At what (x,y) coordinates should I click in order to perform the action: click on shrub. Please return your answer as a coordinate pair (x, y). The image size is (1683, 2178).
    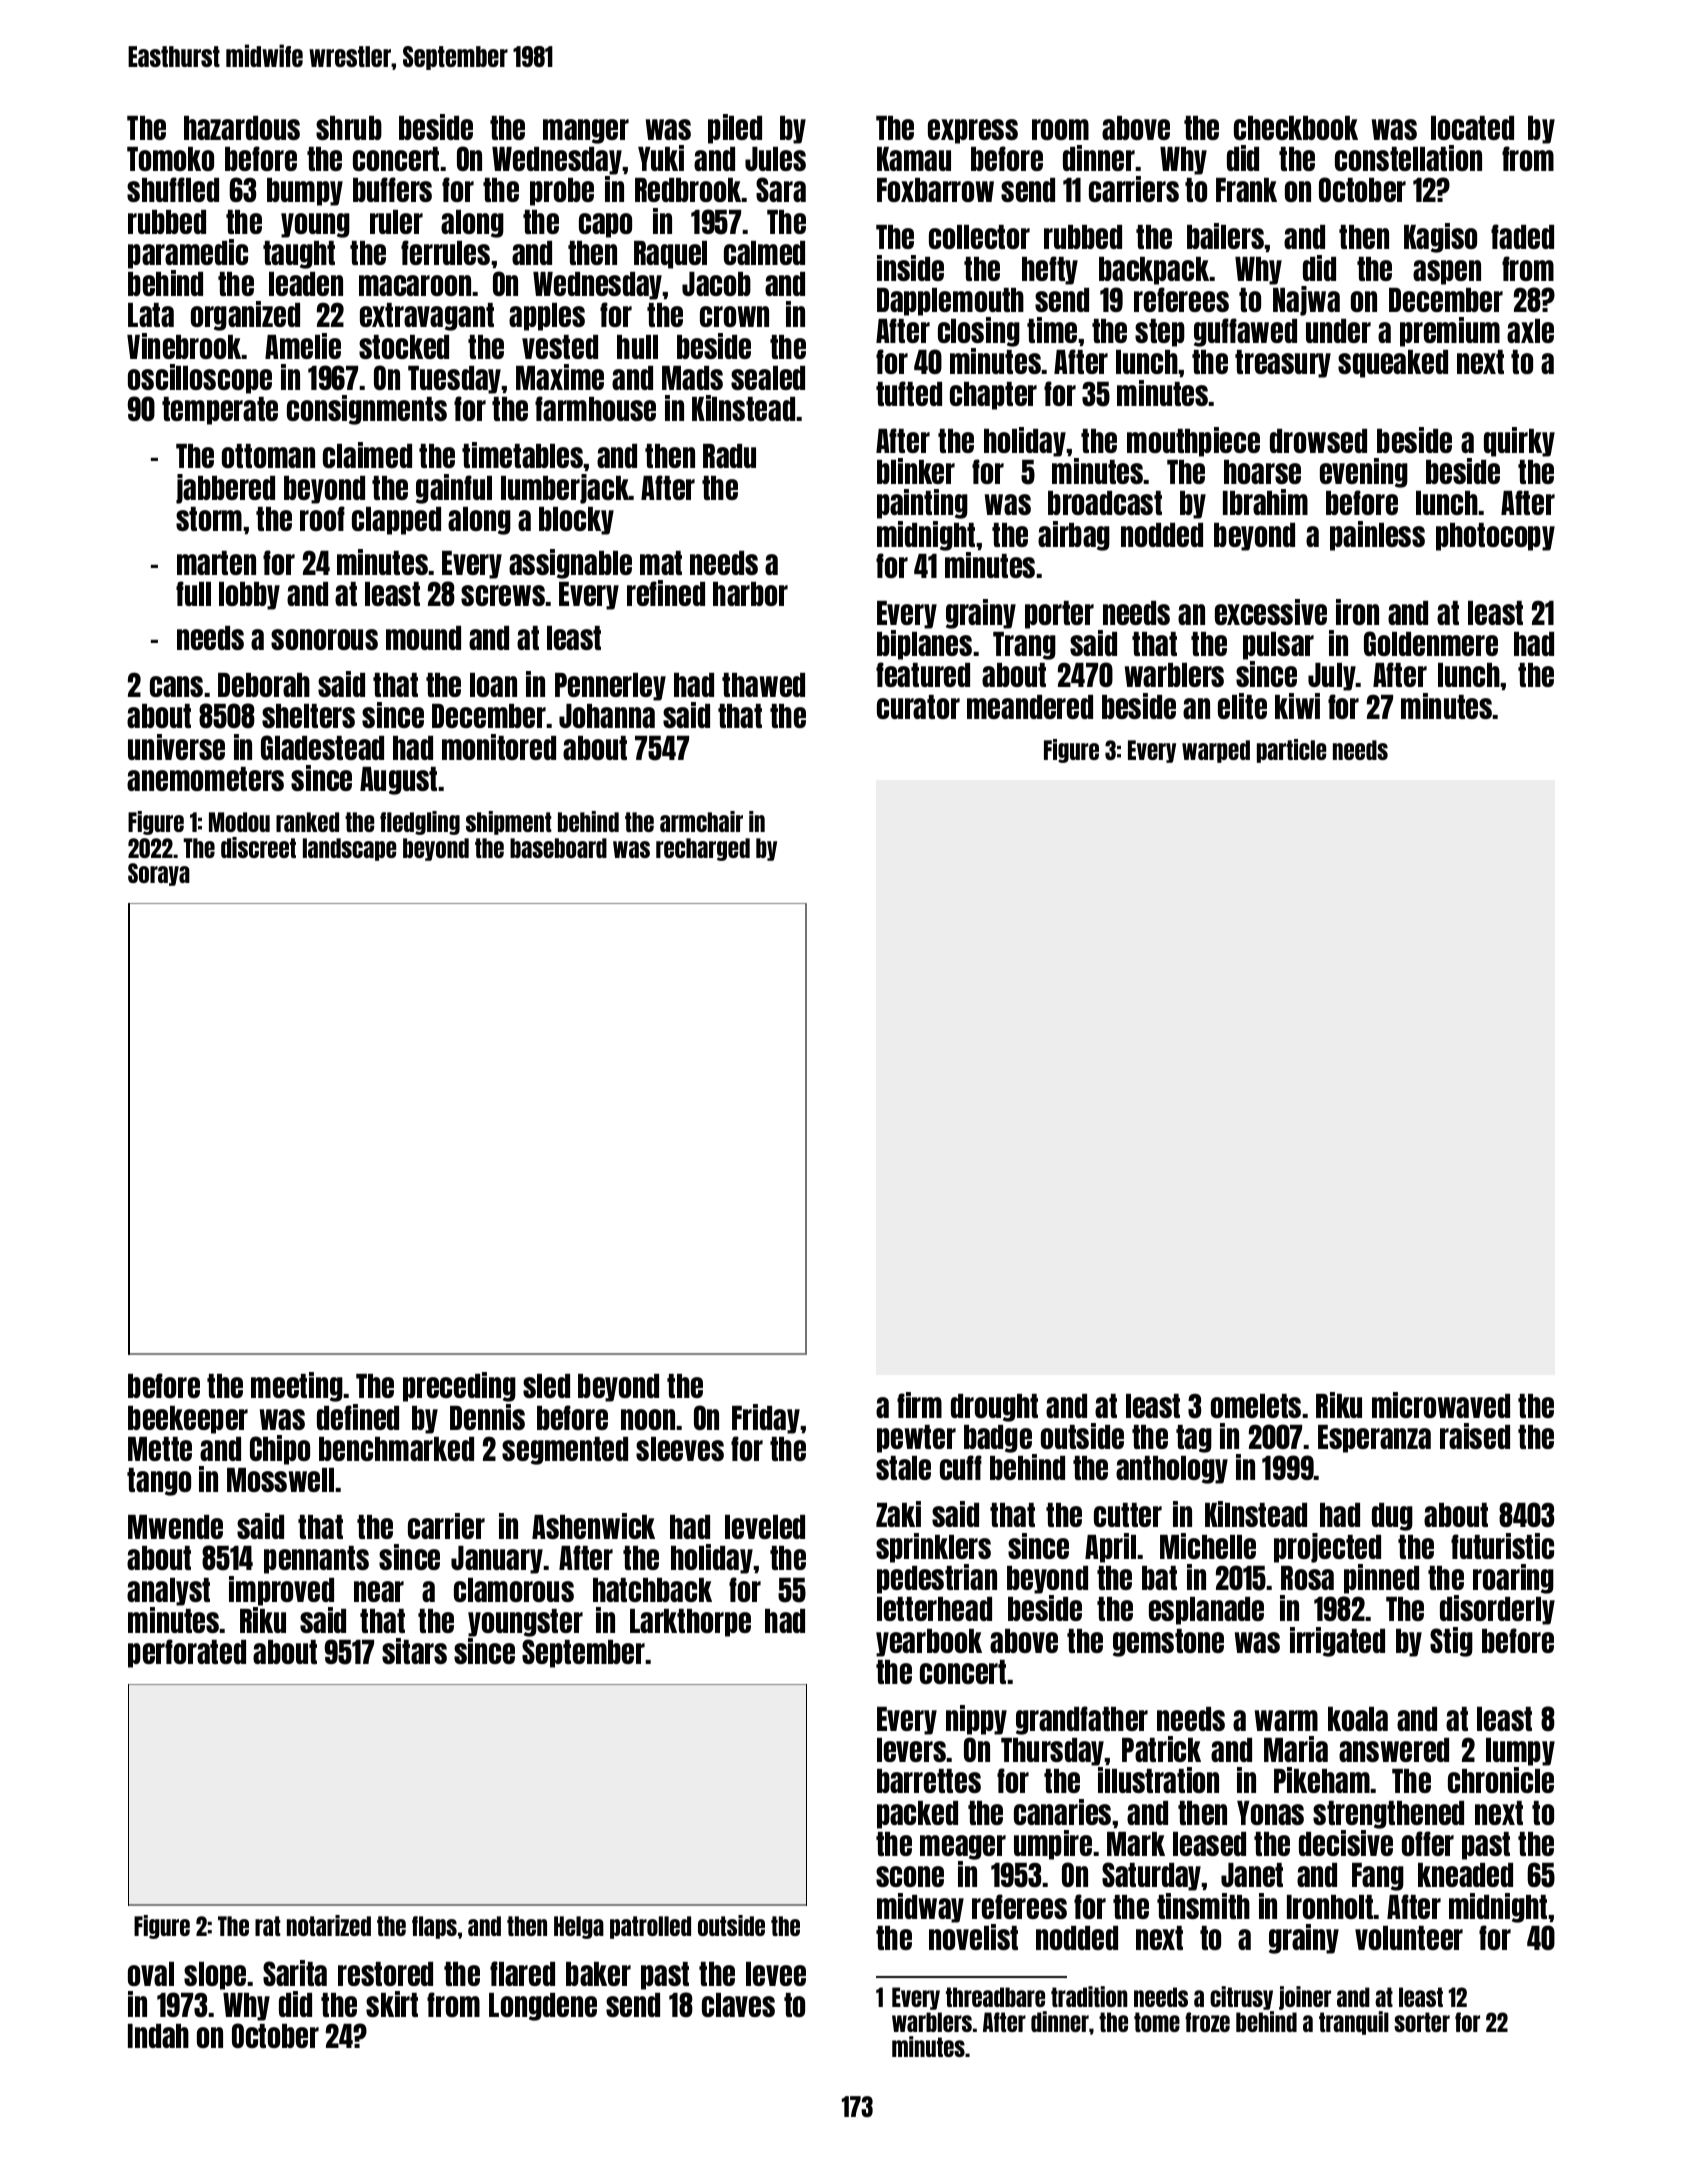
    Looking at the image, I should click on (349, 128).
